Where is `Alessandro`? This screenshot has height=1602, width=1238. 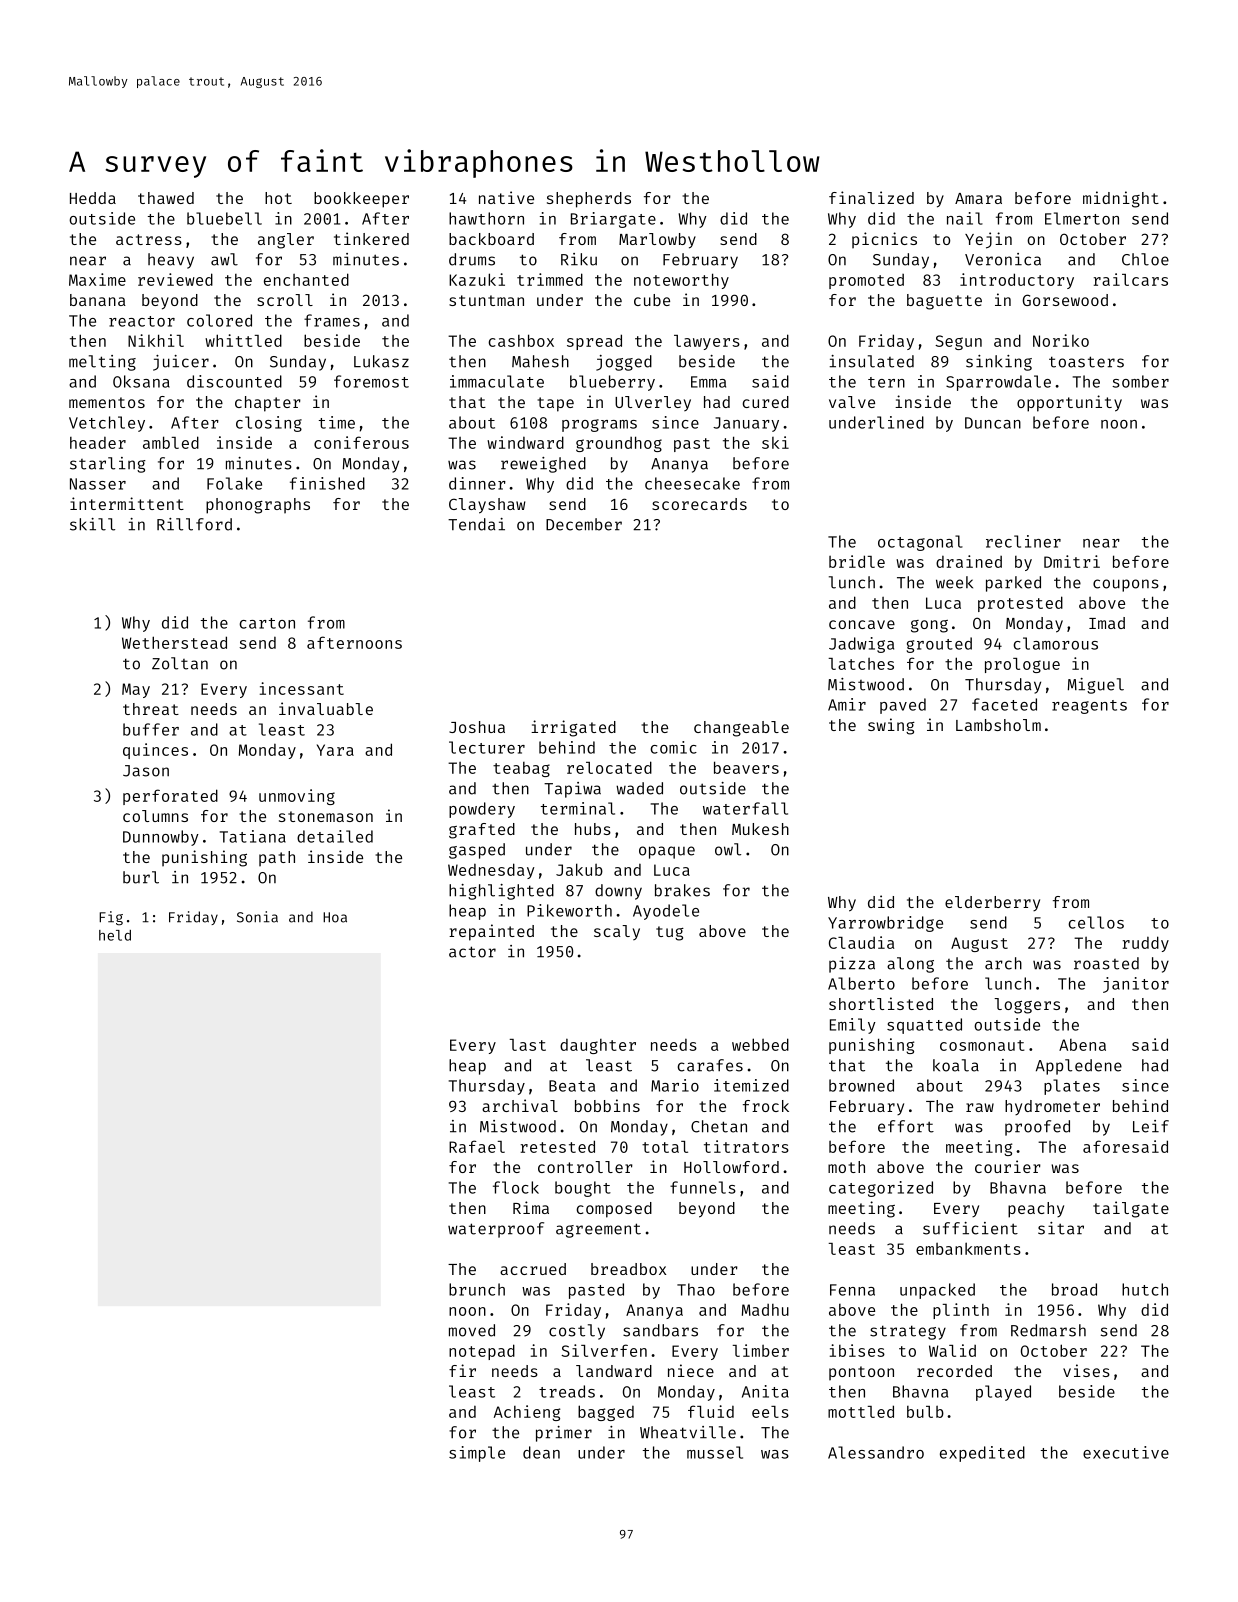 Alessandro is located at coordinates (876, 1452).
